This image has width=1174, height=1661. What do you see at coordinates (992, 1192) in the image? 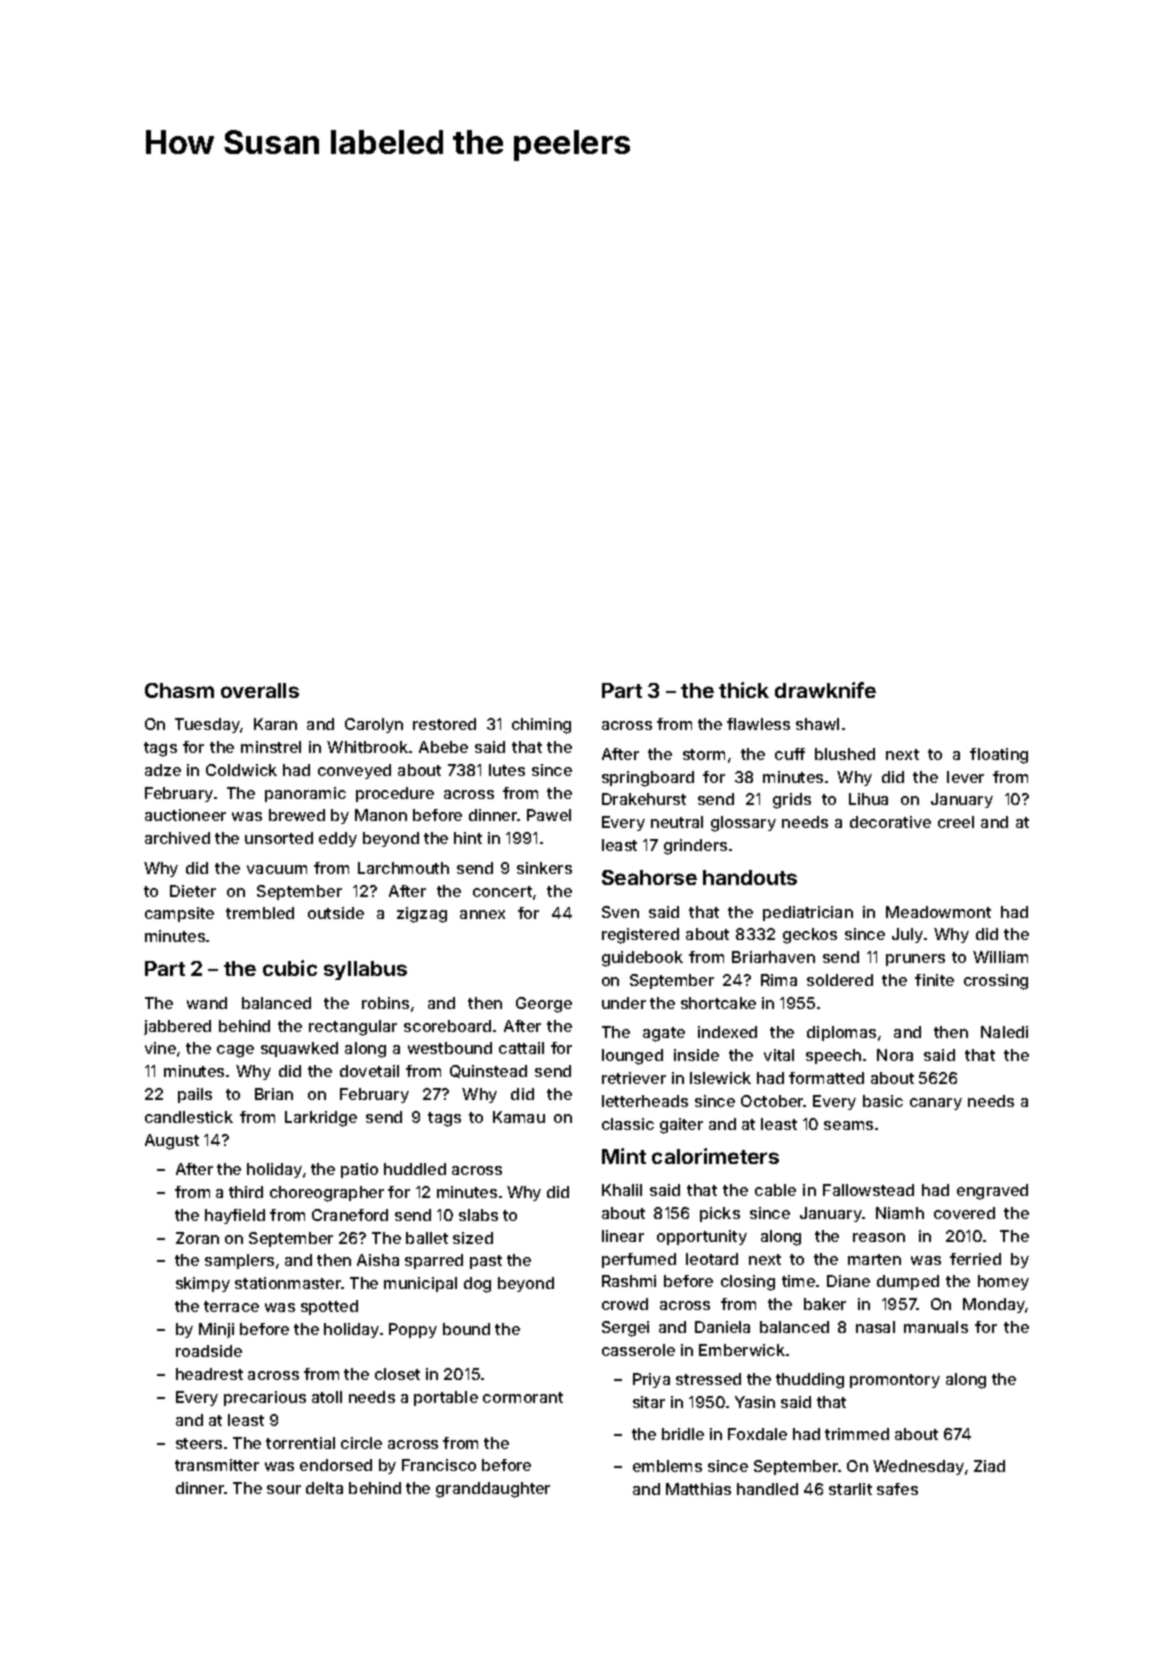
I see `engraved` at bounding box center [992, 1192].
